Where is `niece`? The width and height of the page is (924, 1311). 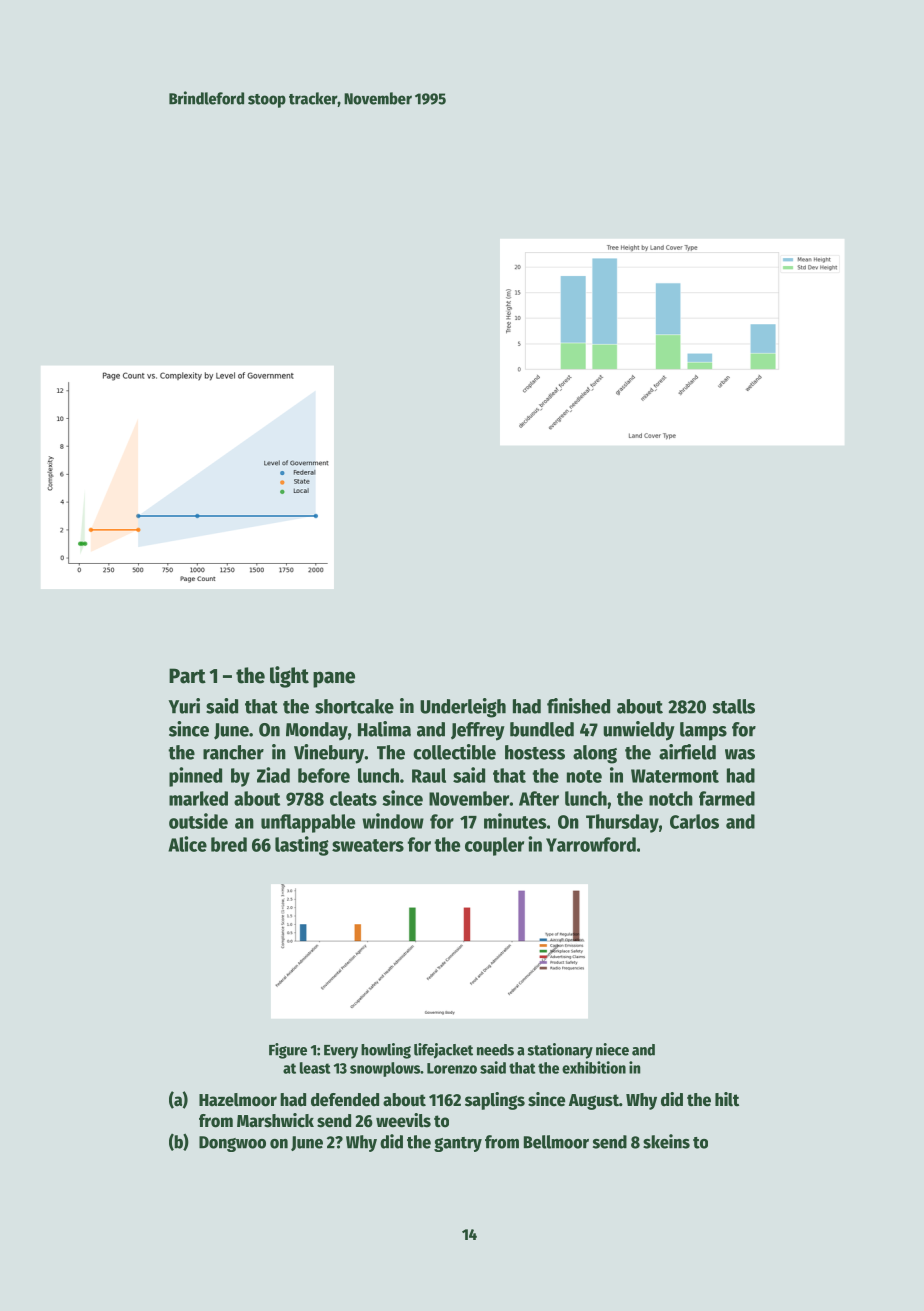
niece is located at coordinates (612, 1049).
